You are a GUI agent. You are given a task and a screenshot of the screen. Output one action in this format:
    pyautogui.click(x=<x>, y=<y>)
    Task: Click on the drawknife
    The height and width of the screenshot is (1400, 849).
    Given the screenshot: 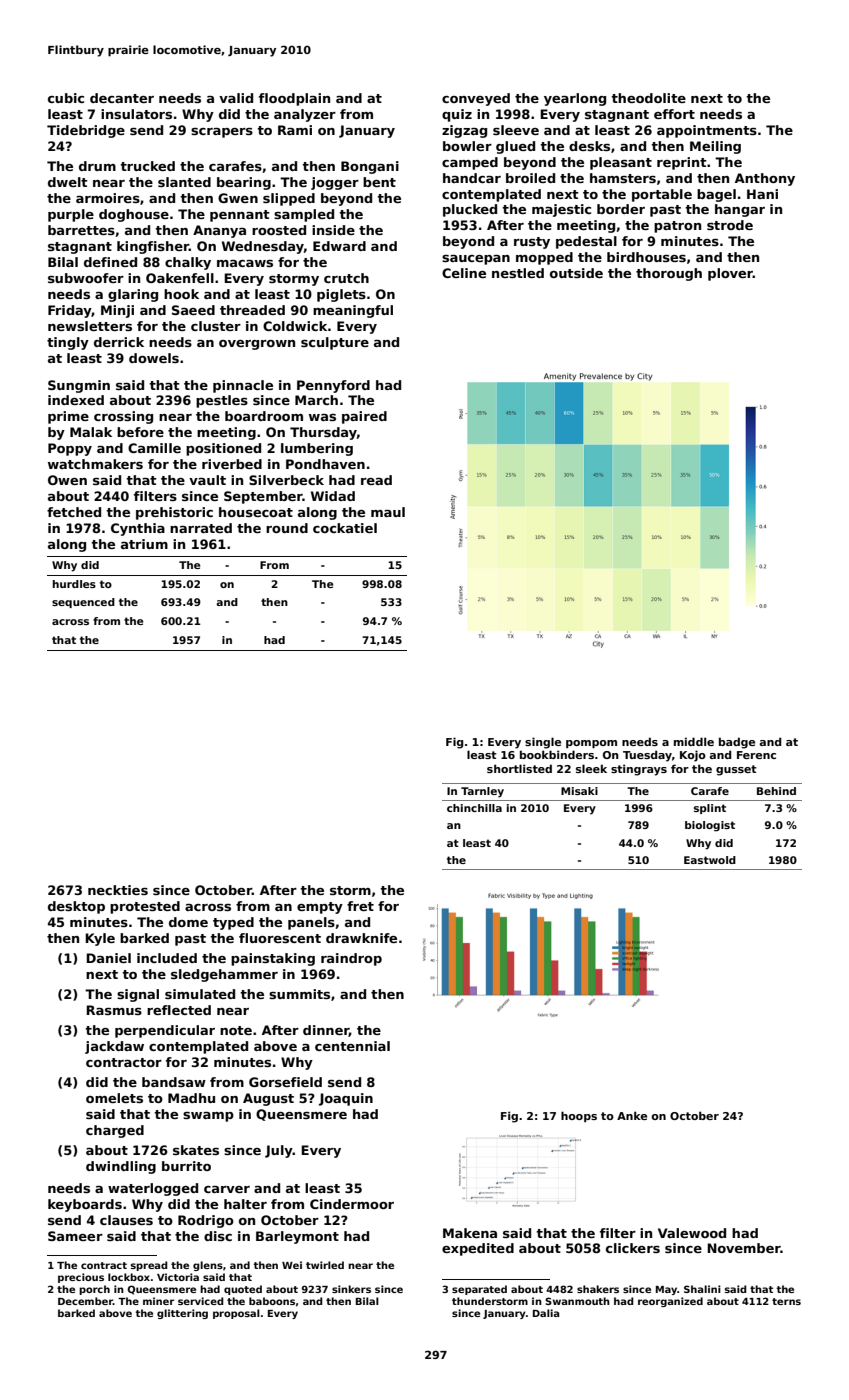 What is the action you would take?
    pyautogui.click(x=361, y=938)
